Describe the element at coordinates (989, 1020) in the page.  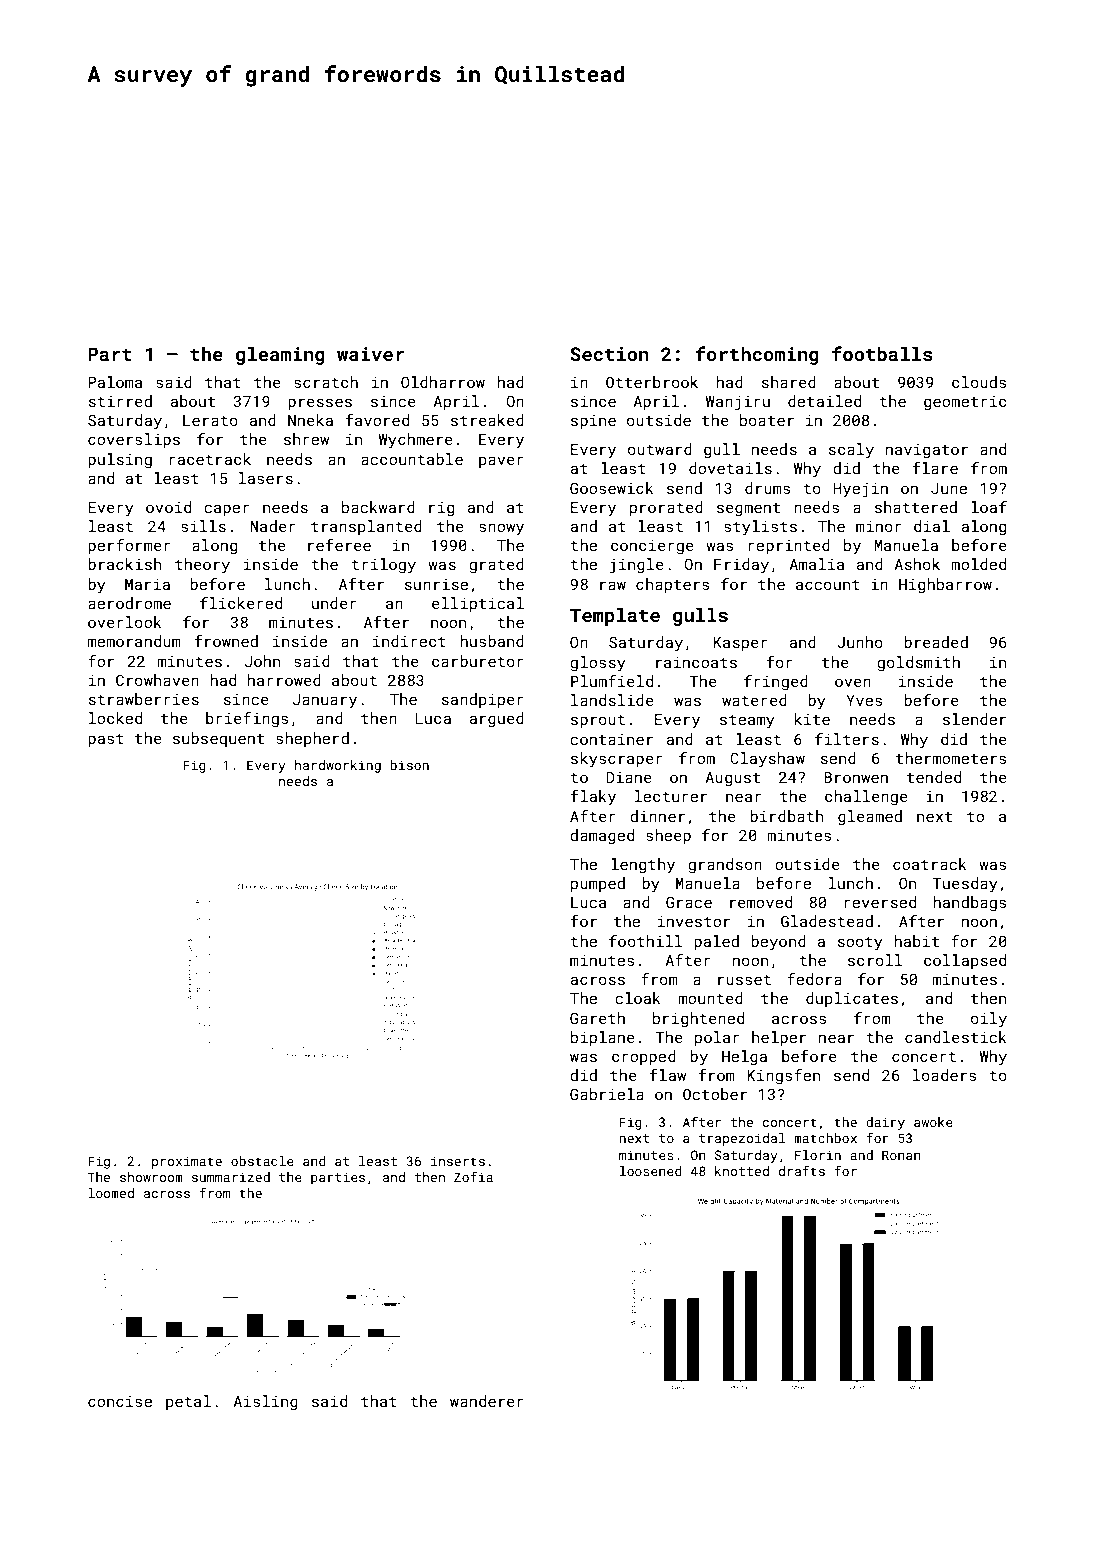
I see `oily` at that location.
